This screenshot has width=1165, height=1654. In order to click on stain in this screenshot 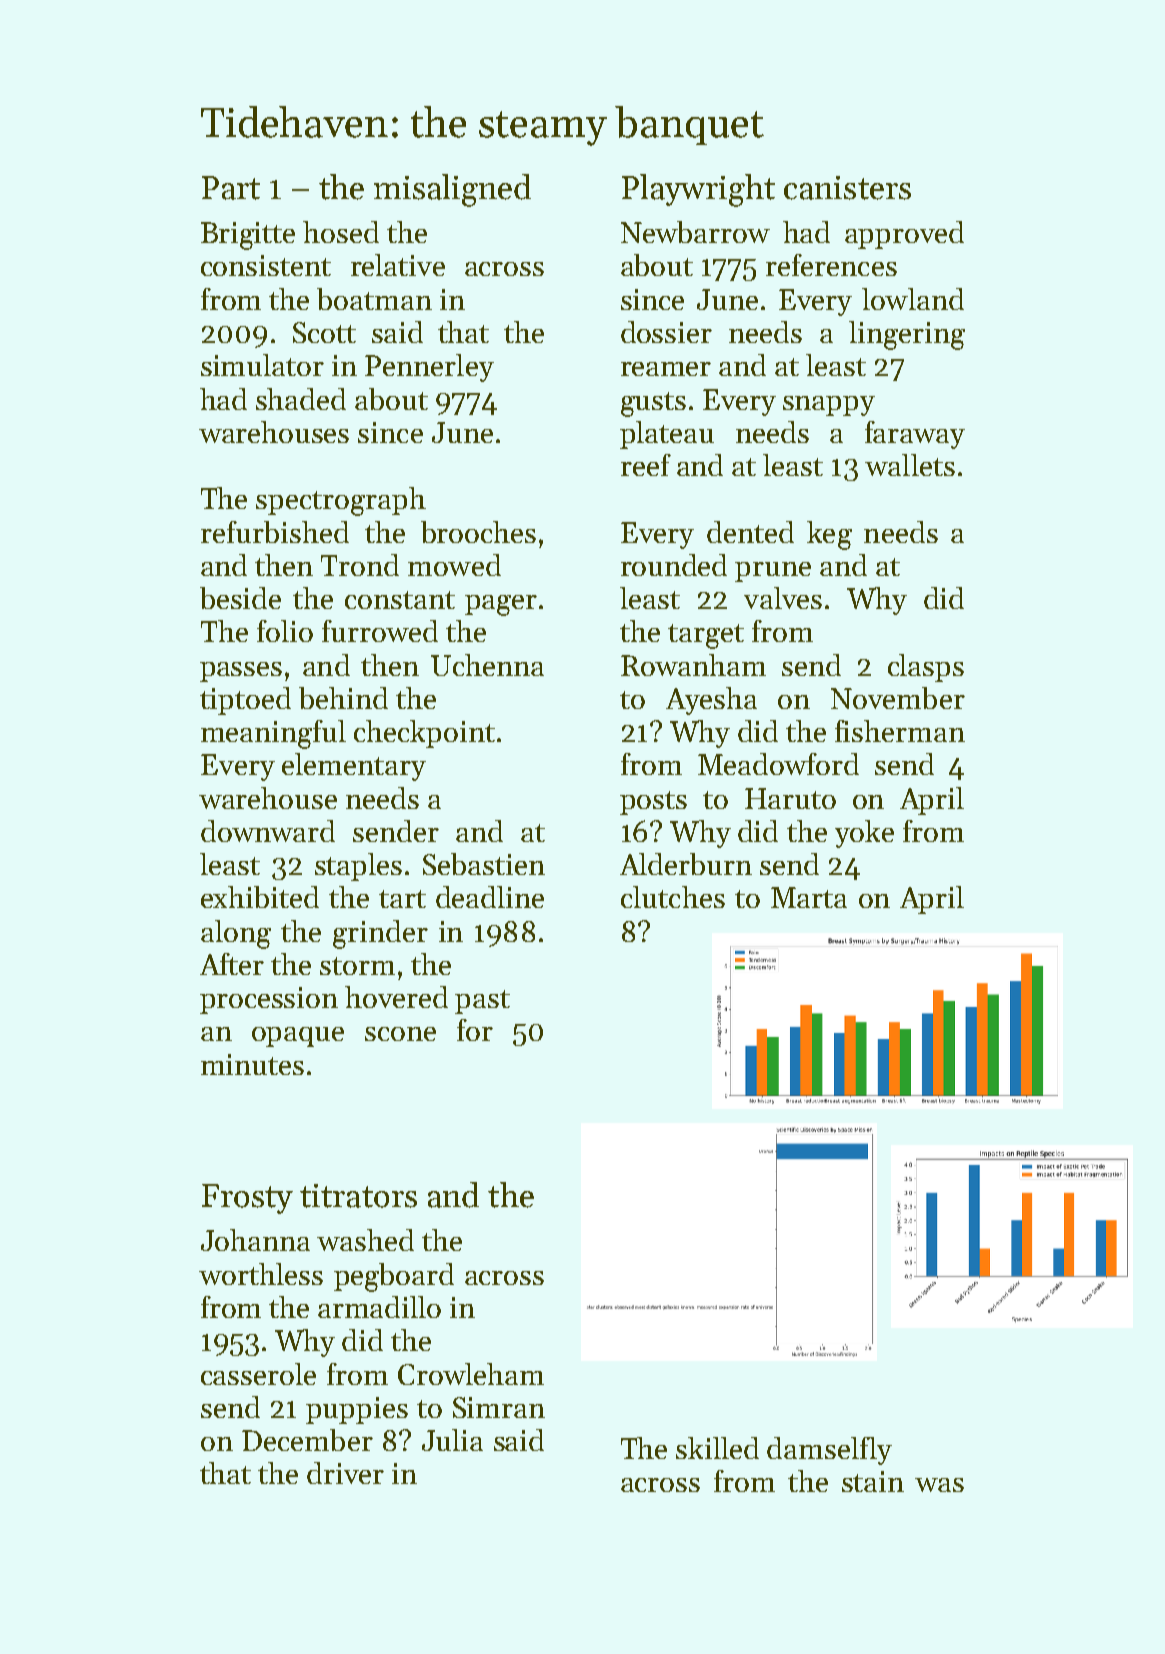, I will do `click(873, 1481)`.
